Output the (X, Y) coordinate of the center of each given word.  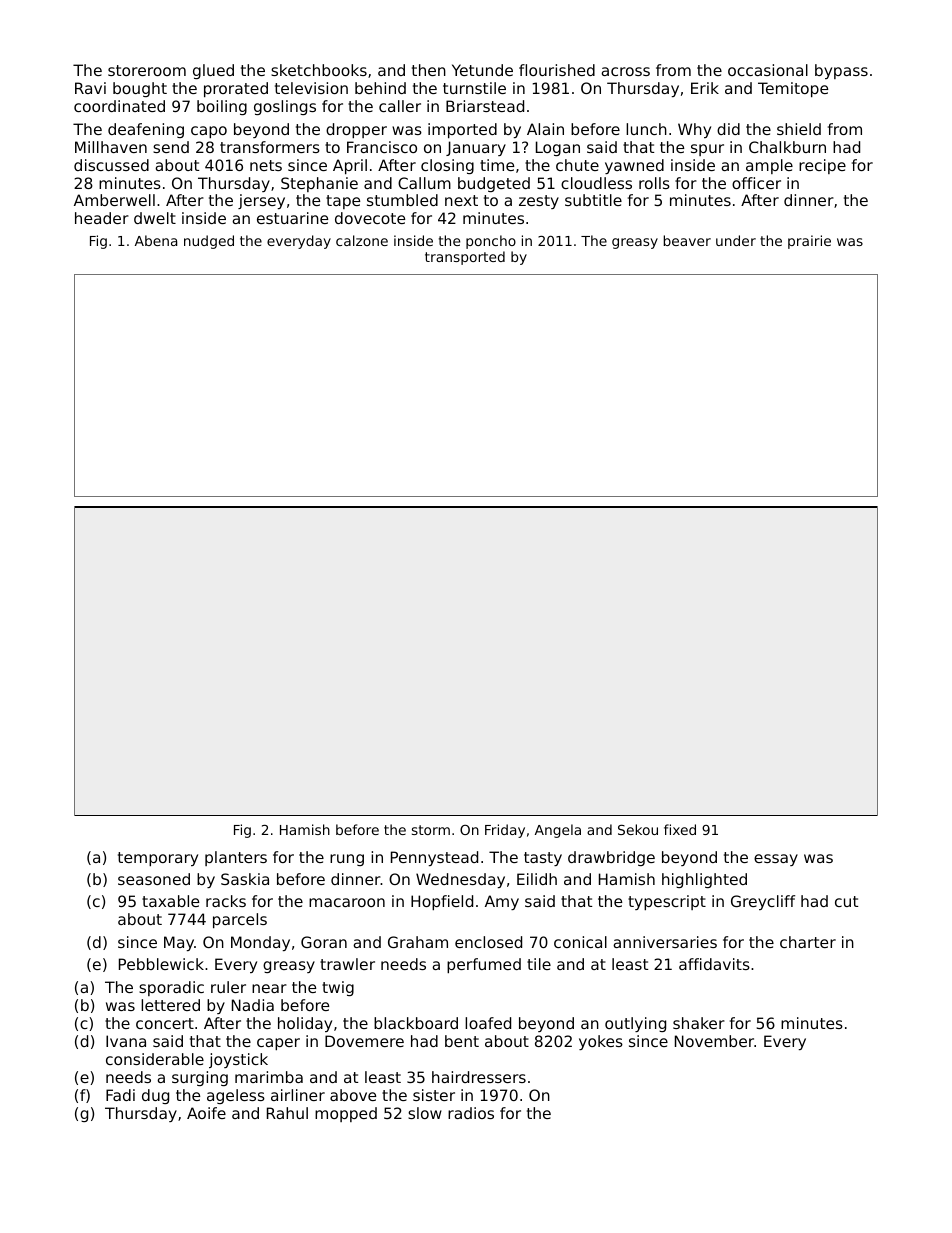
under (736, 240)
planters (236, 858)
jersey (261, 201)
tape (343, 202)
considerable (155, 1059)
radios (471, 1113)
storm (431, 830)
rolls (654, 183)
